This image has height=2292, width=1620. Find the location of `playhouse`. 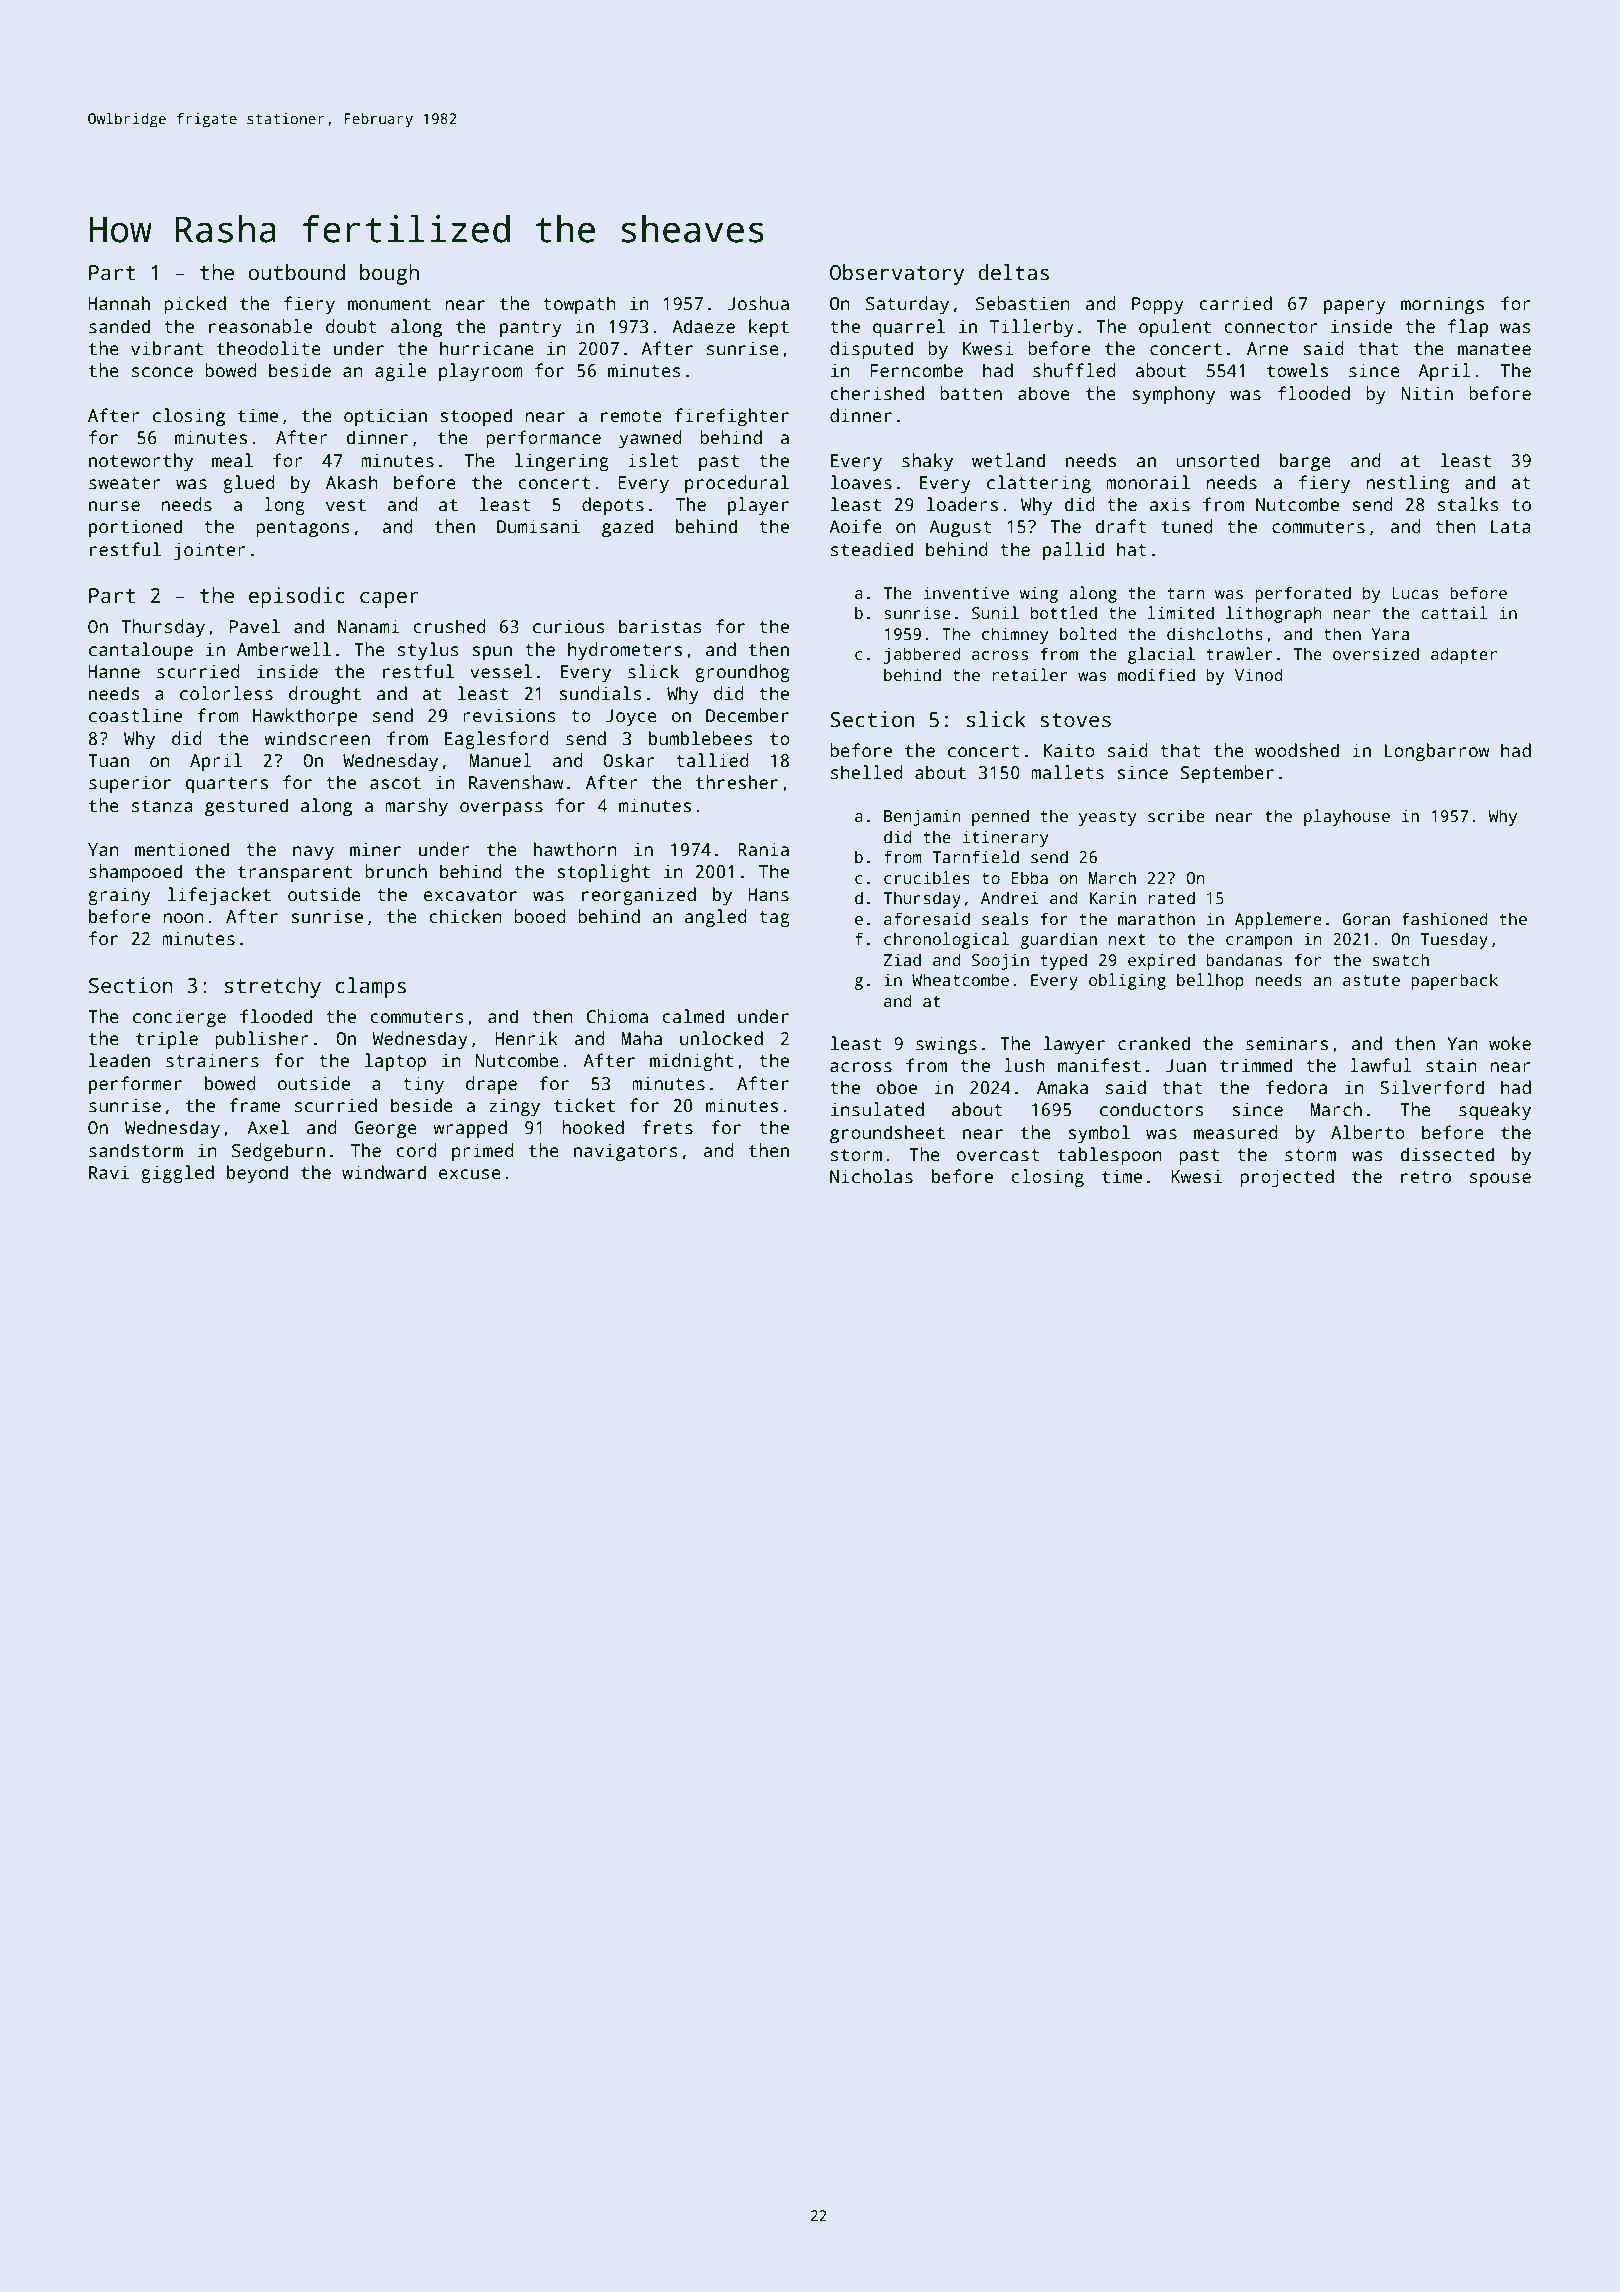

playhouse is located at coordinates (1347, 817).
